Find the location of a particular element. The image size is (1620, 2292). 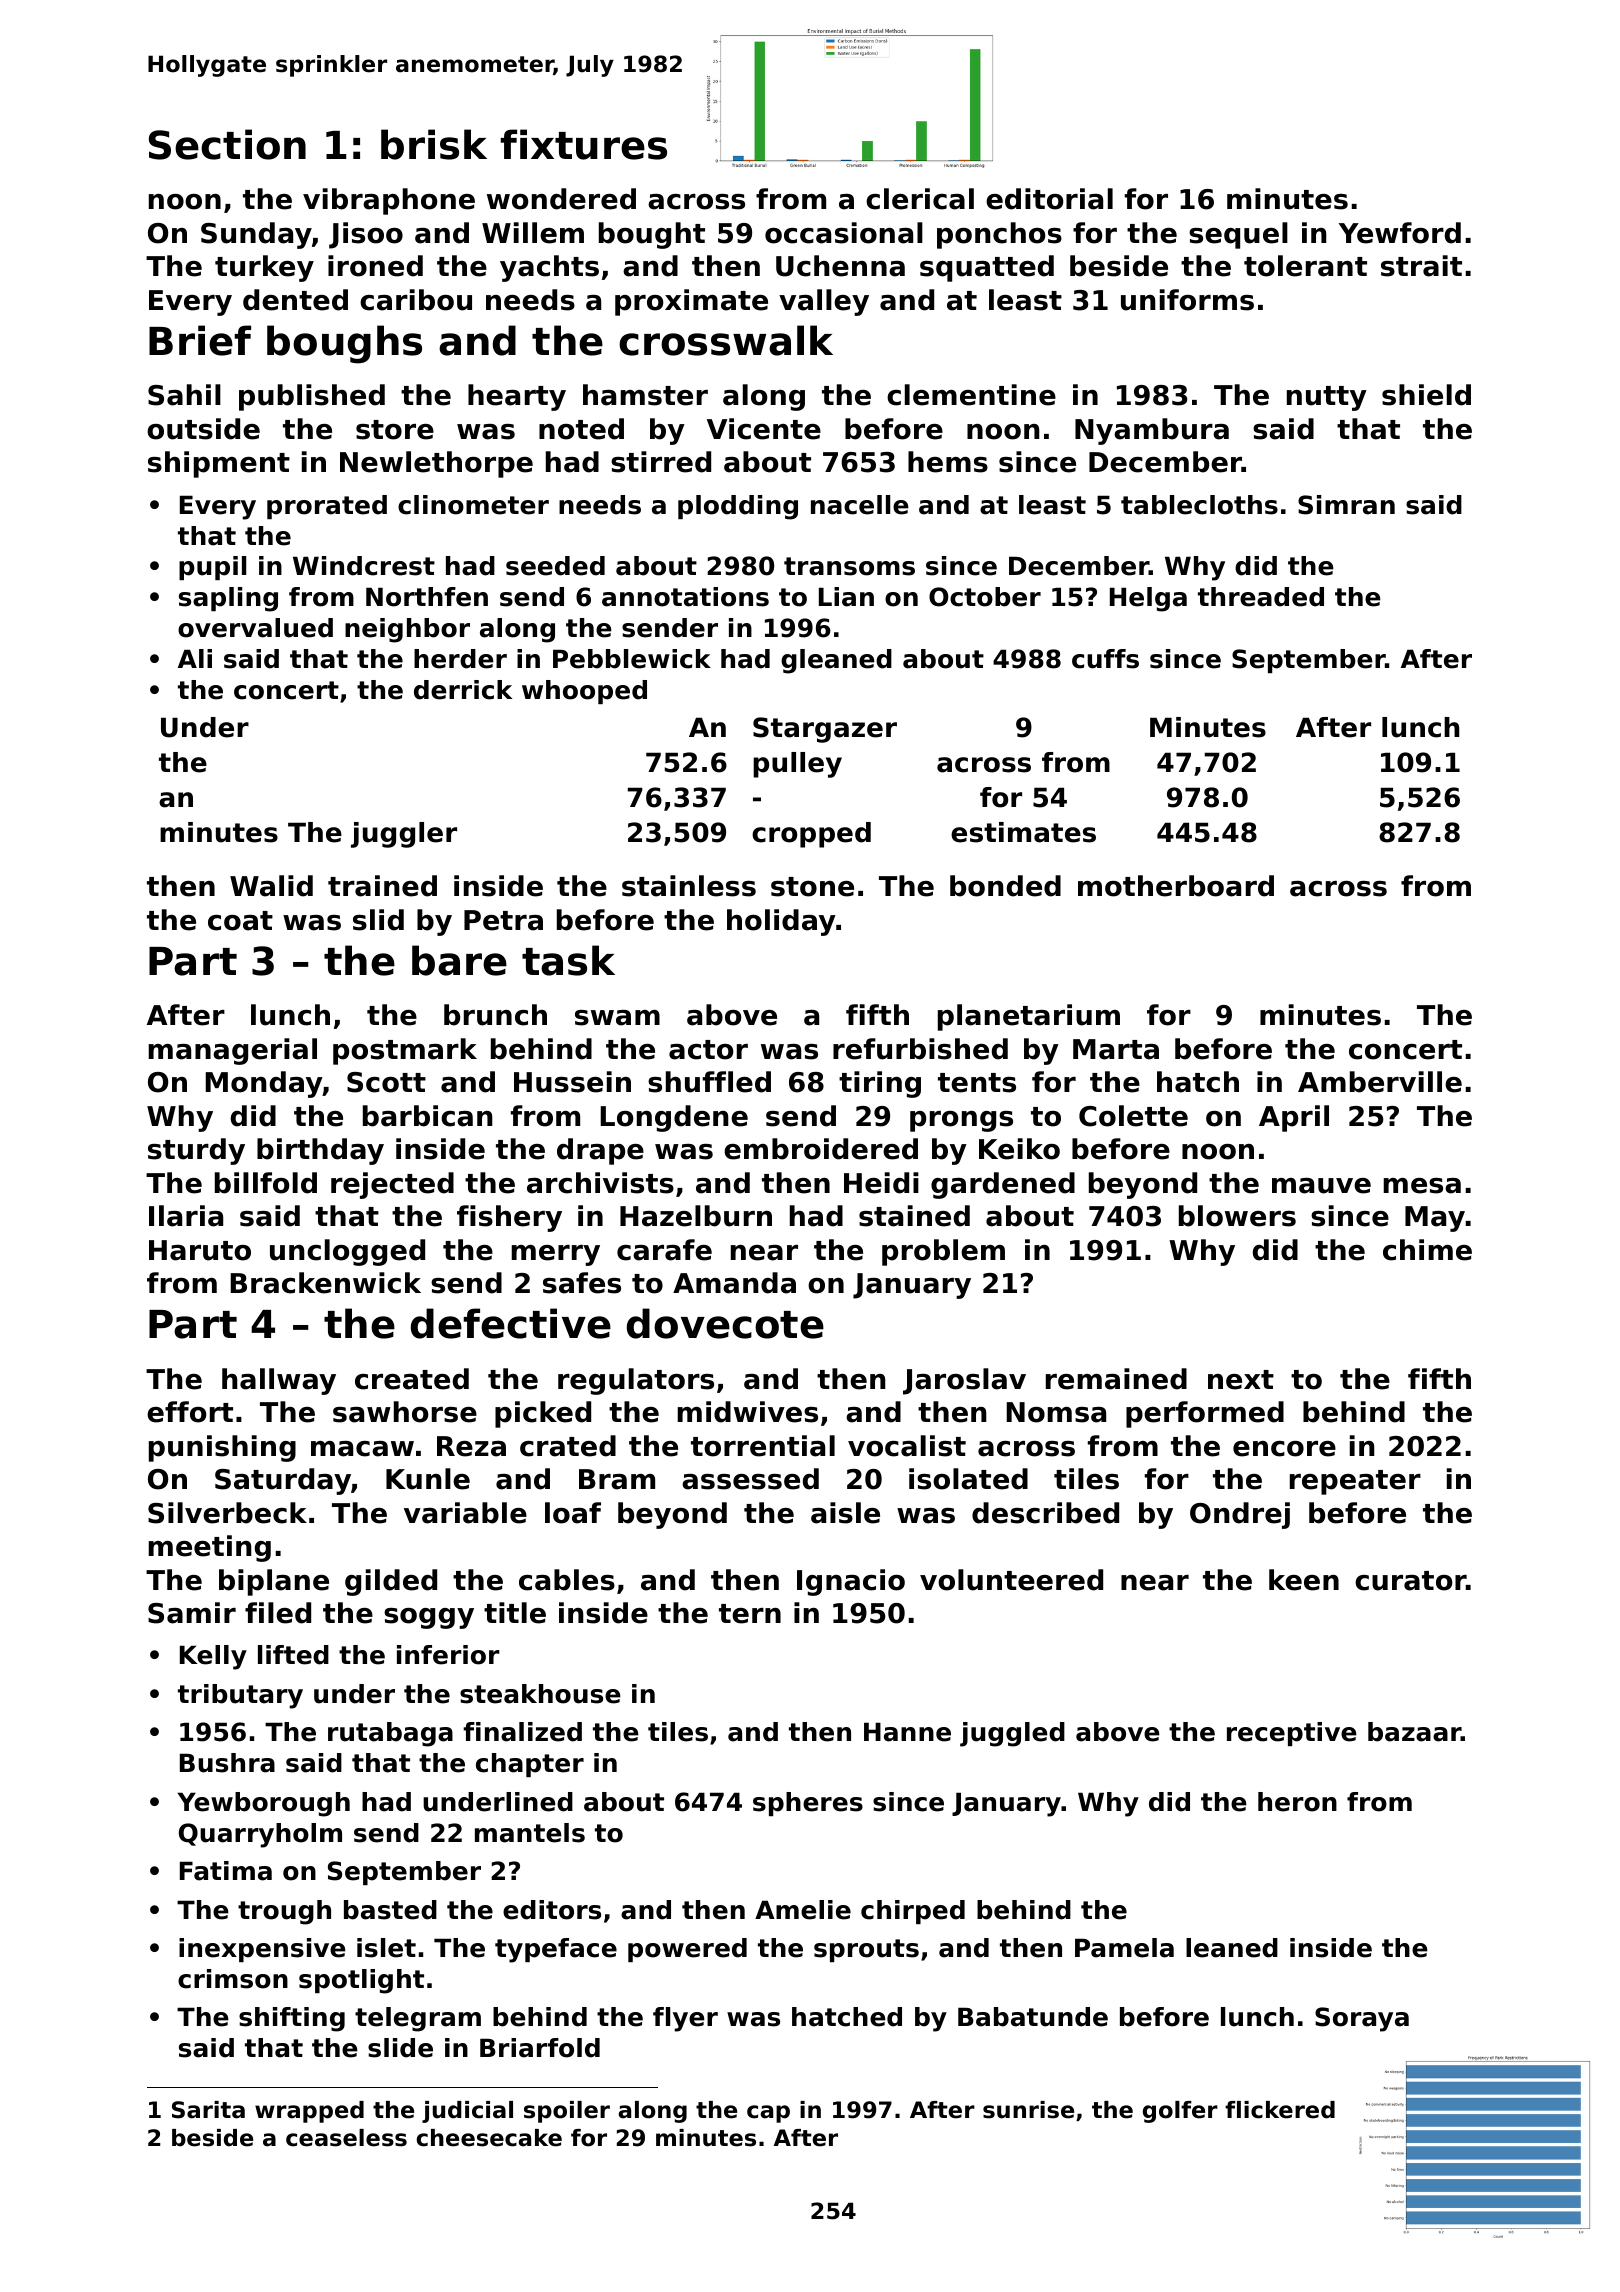

keen is located at coordinates (1304, 1580).
